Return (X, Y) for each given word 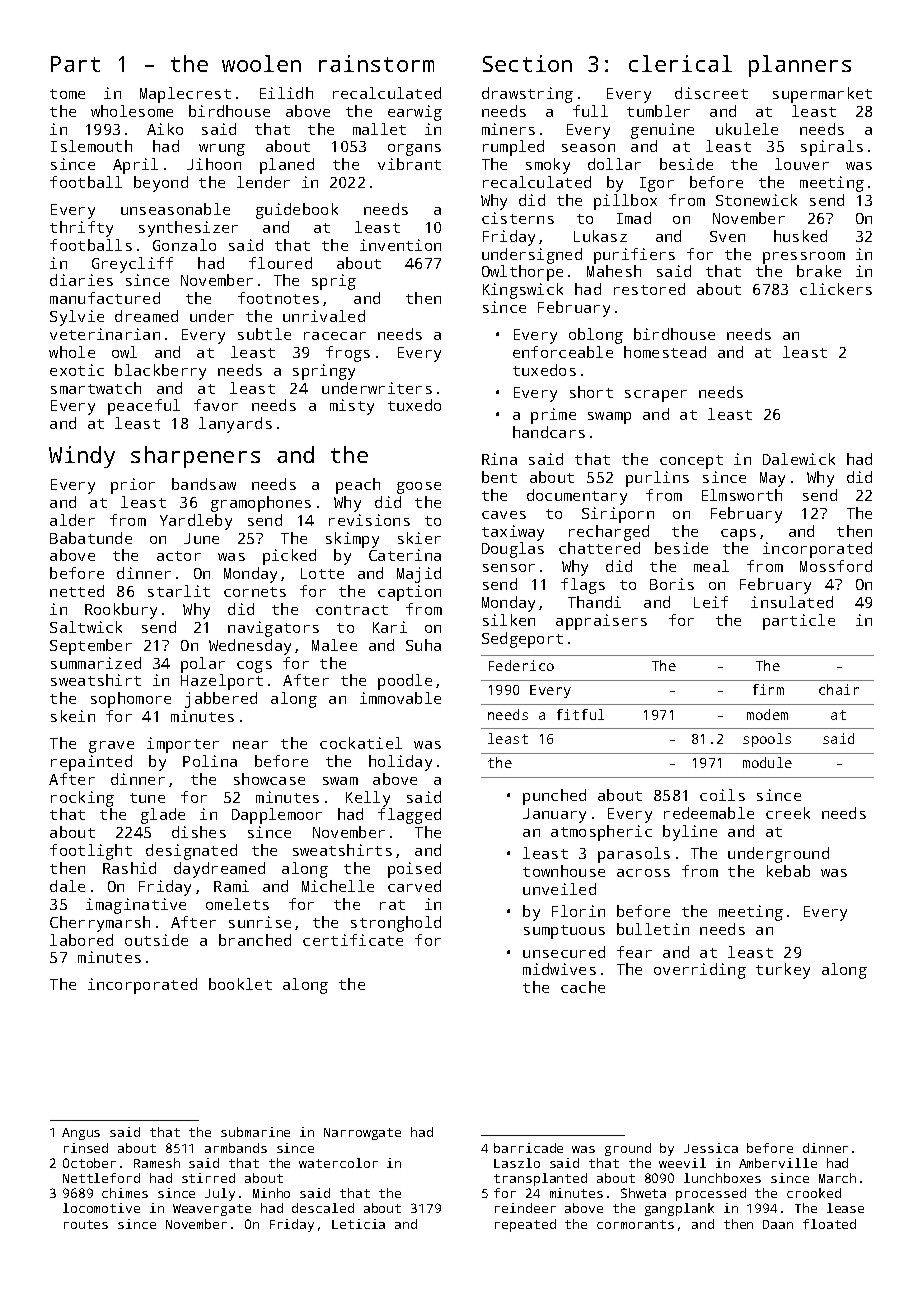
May (772, 479)
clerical (680, 63)
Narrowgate (362, 1134)
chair (839, 689)
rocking (82, 799)
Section (527, 63)
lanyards (235, 425)
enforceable (563, 352)
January (554, 815)
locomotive (101, 1208)
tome (67, 94)
